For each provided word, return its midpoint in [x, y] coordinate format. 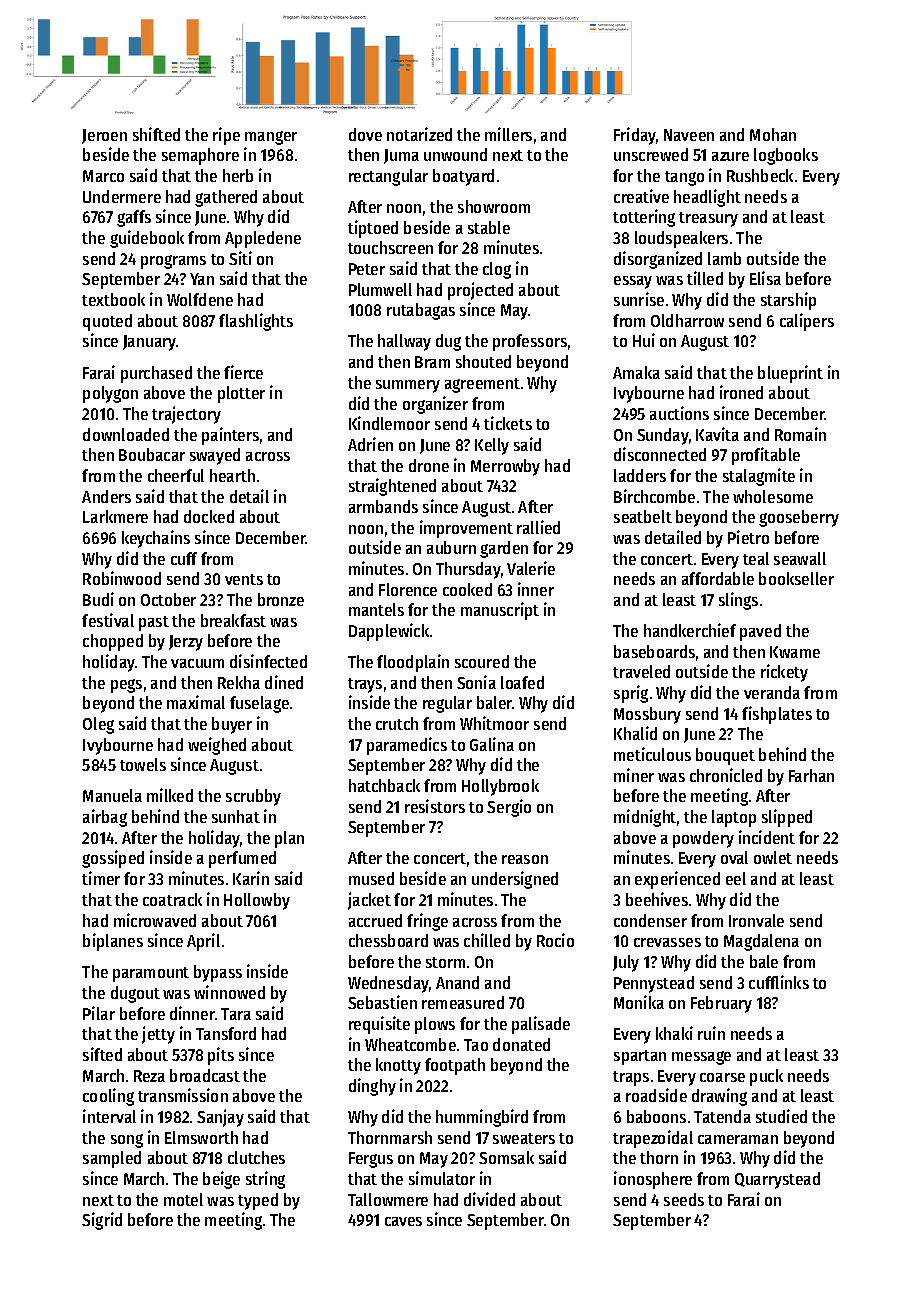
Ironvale [756, 920]
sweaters [524, 1138]
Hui [644, 340]
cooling [108, 1097]
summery [408, 386]
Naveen [689, 135]
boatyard [463, 177]
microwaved [155, 920]
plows [435, 1025]
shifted [156, 134]
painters [230, 436]
